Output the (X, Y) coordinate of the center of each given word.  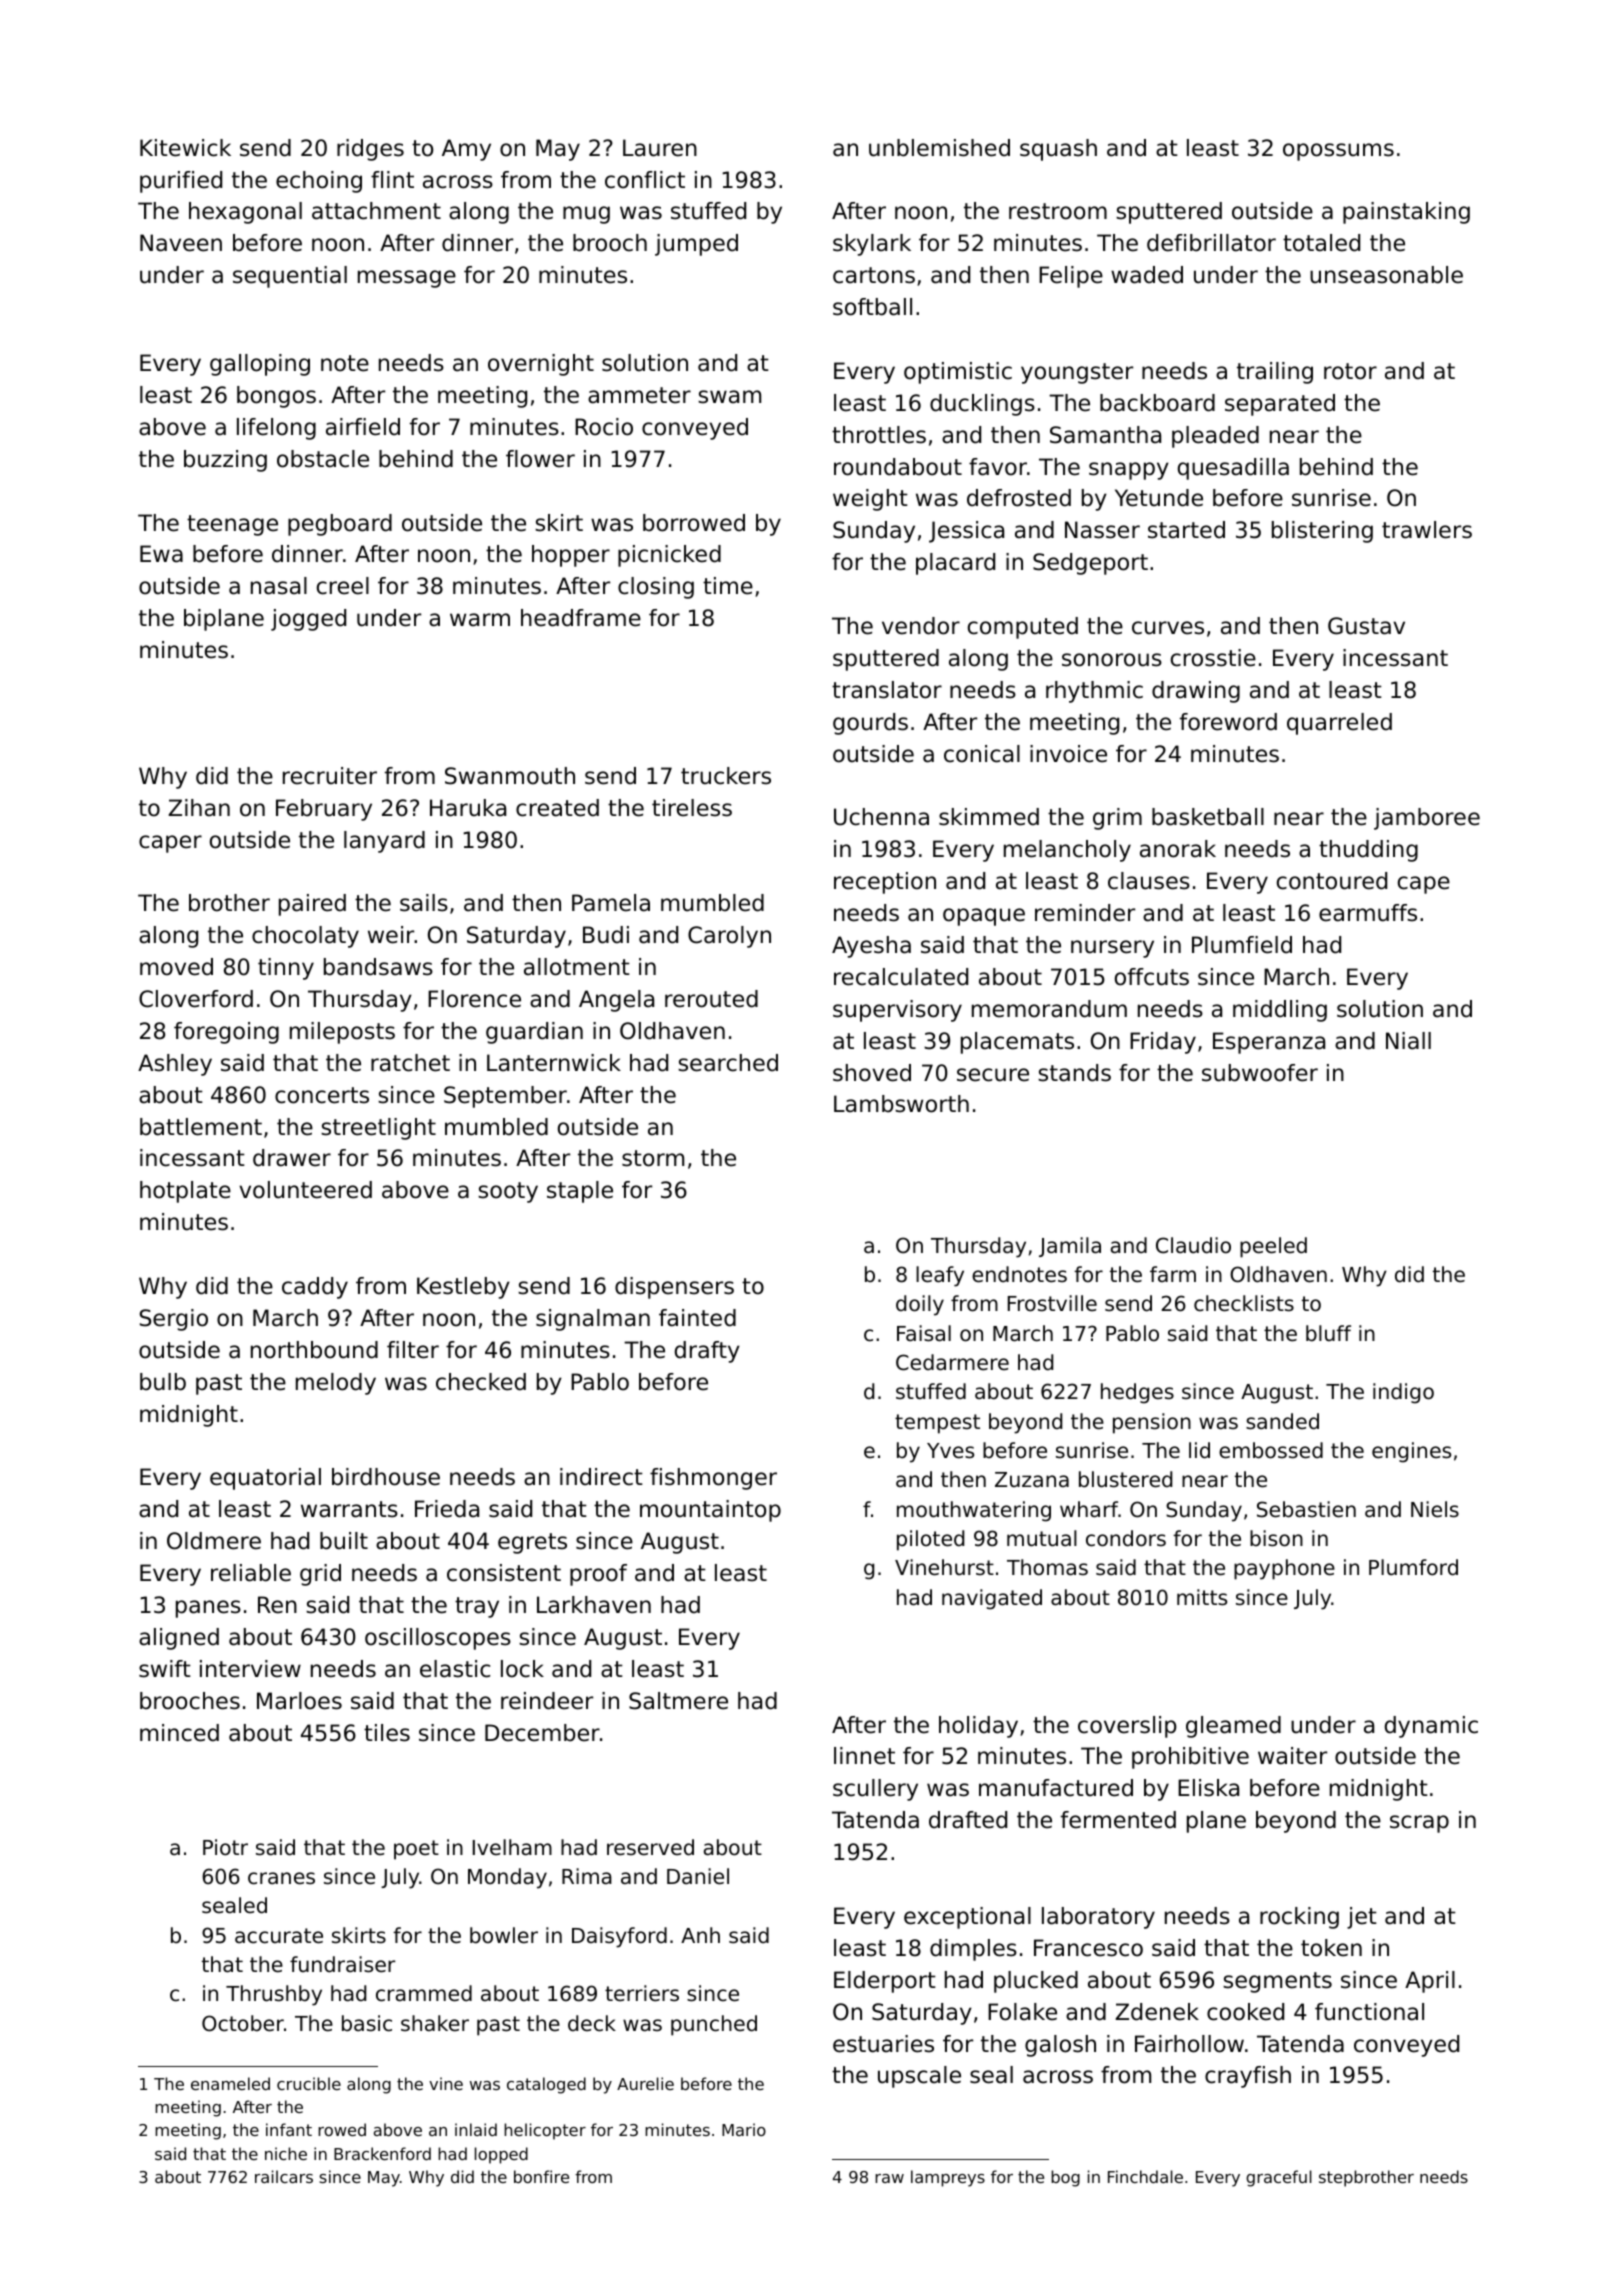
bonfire (541, 2176)
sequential (290, 277)
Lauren (660, 148)
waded (1147, 275)
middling (1280, 1011)
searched (728, 1063)
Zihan (199, 808)
